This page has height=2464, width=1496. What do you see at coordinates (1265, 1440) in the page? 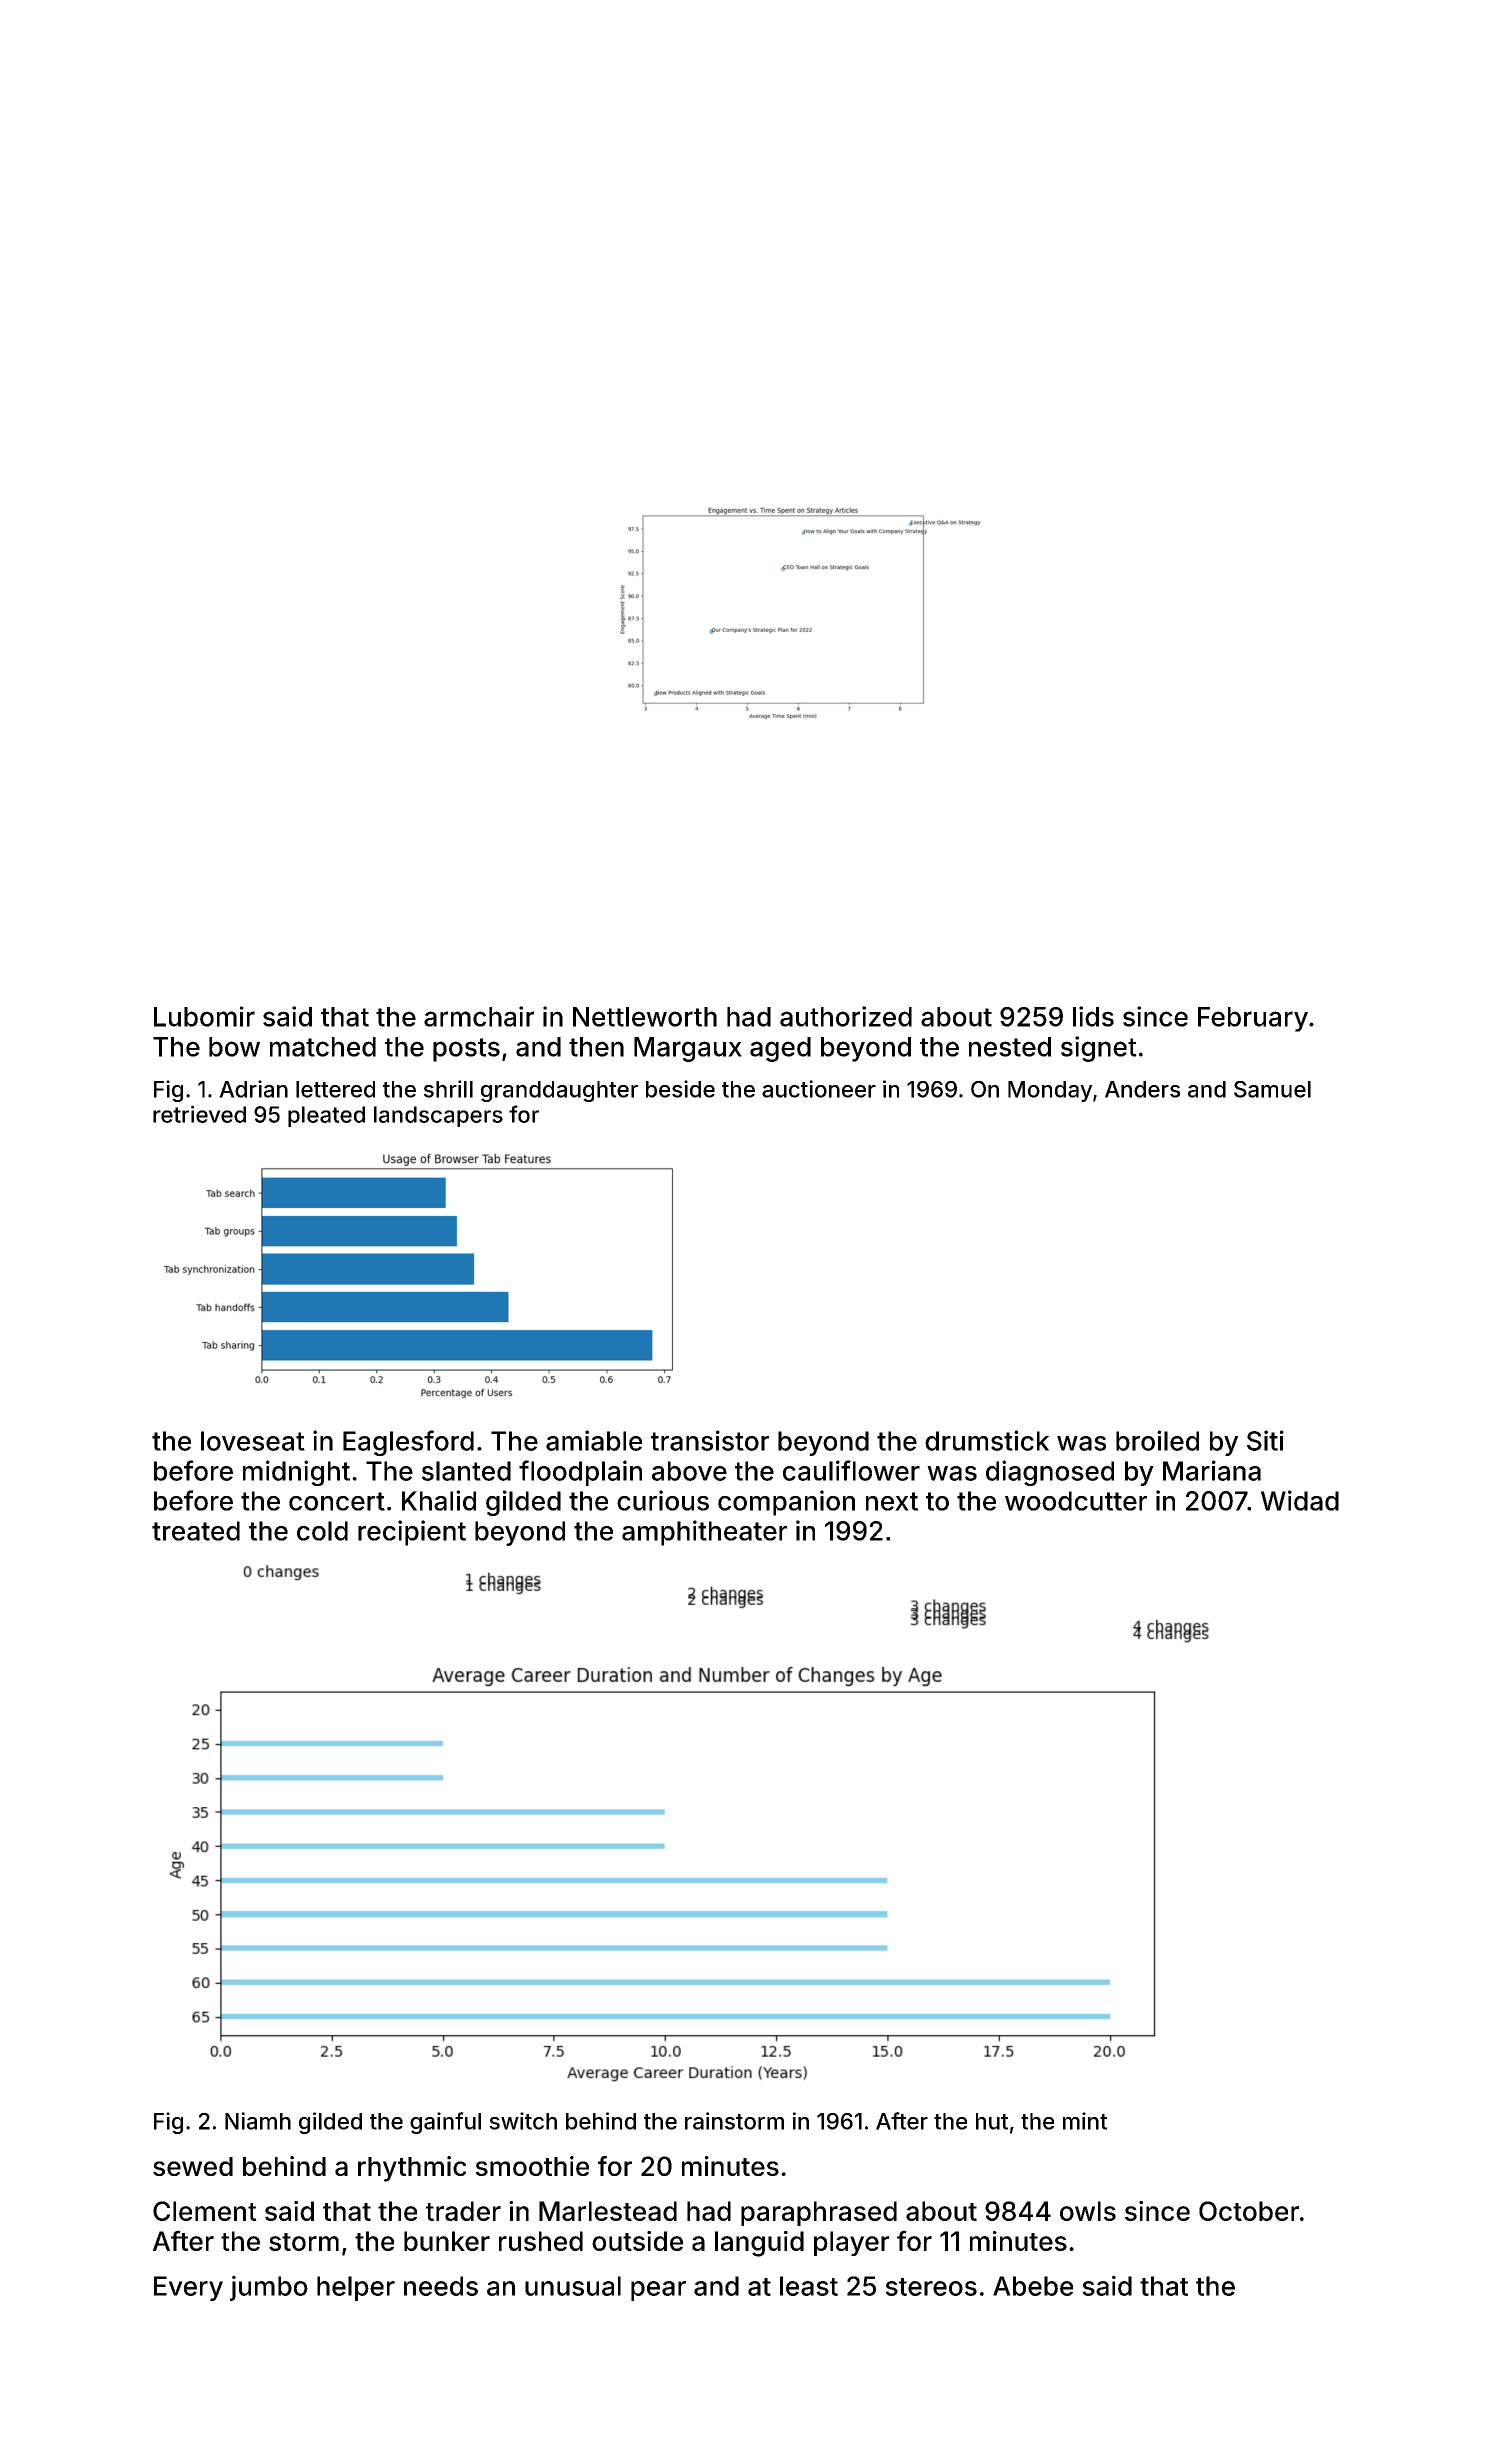
I see `Siti` at bounding box center [1265, 1440].
